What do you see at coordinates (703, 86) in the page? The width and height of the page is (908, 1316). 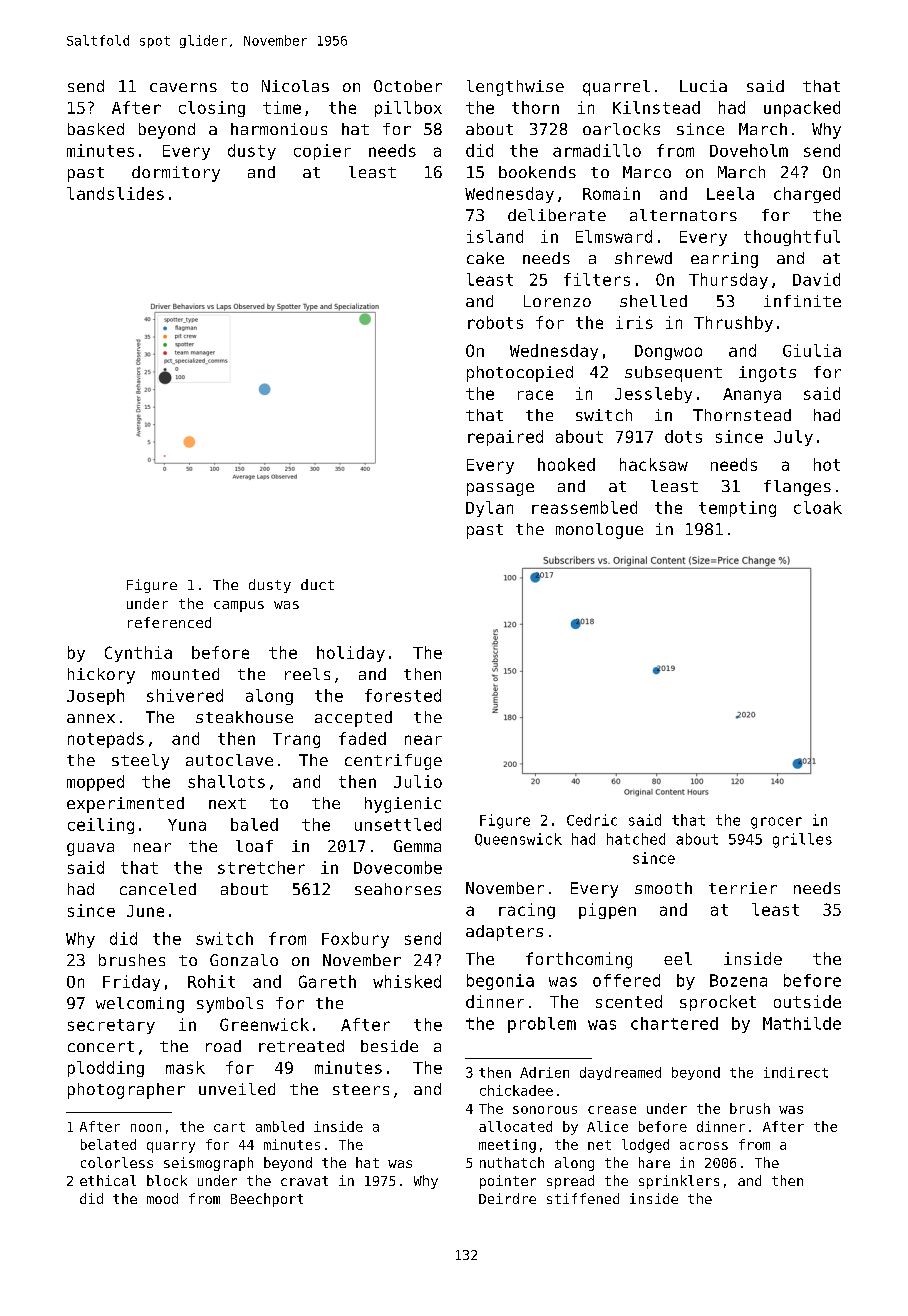 I see `Lucia` at bounding box center [703, 86].
